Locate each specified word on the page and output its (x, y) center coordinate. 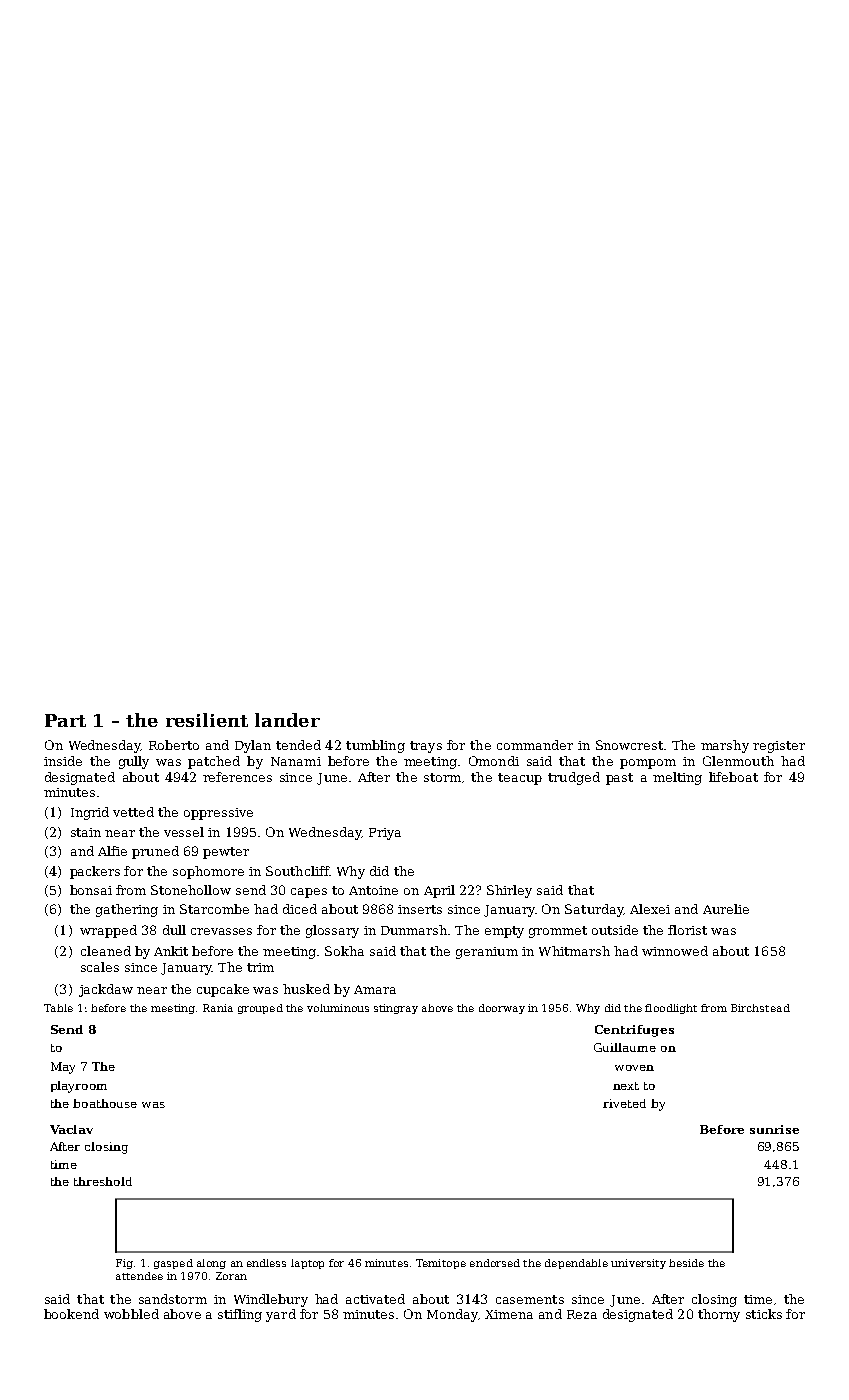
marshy (725, 746)
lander (287, 720)
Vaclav (71, 1129)
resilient (207, 720)
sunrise (774, 1129)
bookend (71, 1314)
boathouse (105, 1103)
